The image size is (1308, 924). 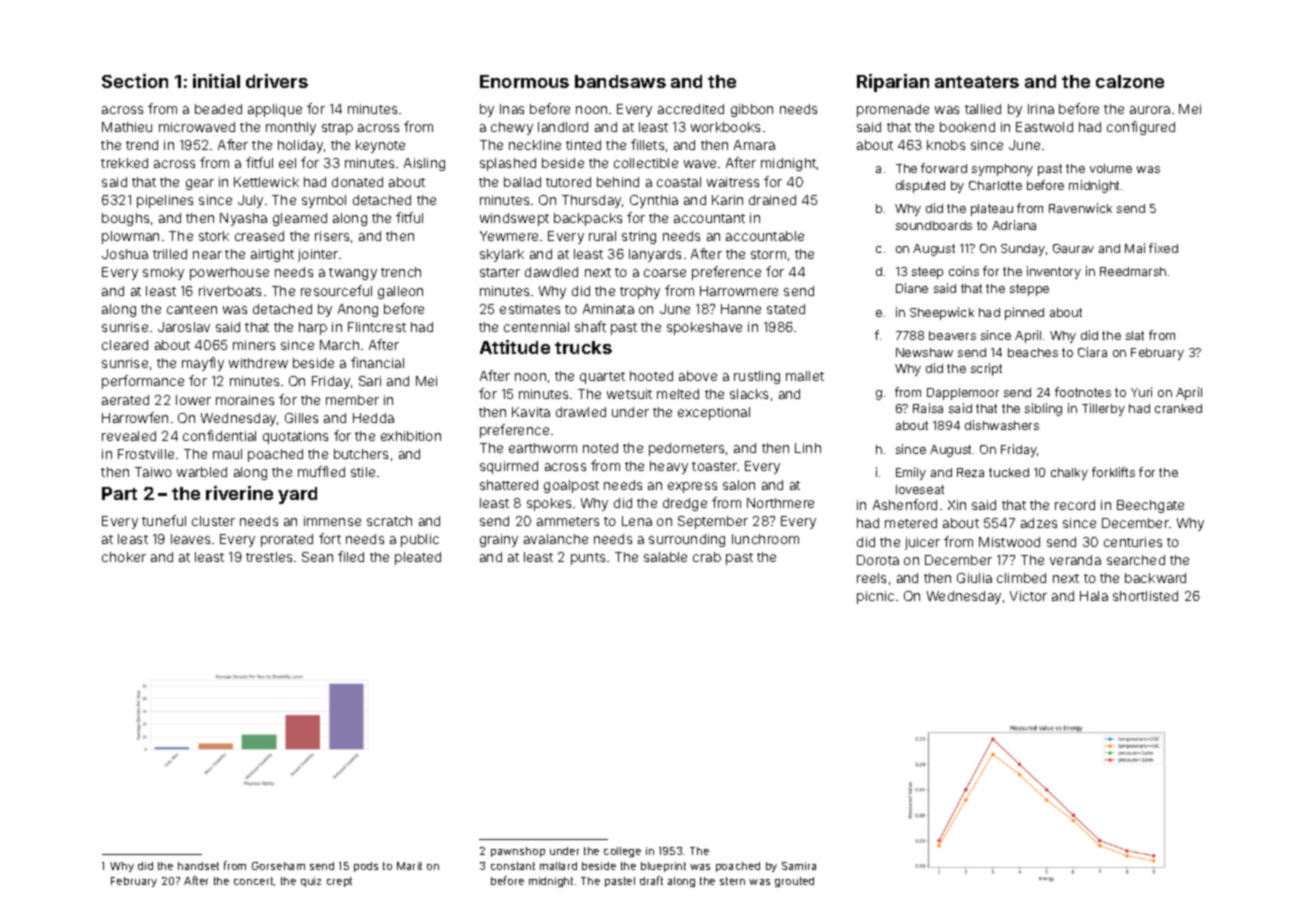 What do you see at coordinates (1094, 596) in the screenshot?
I see `Hala` at bounding box center [1094, 596].
